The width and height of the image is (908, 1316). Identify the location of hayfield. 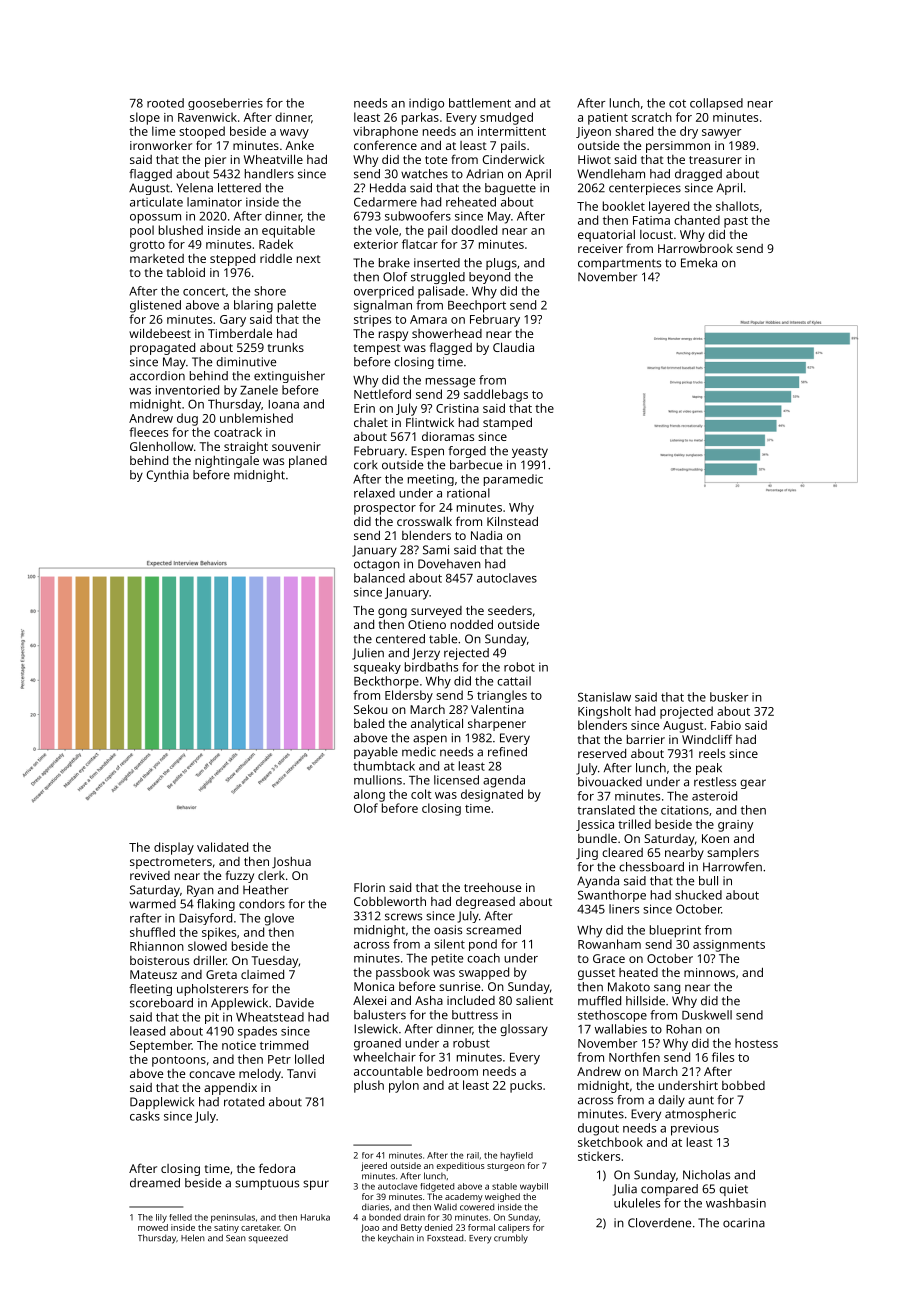
(516, 1156).
